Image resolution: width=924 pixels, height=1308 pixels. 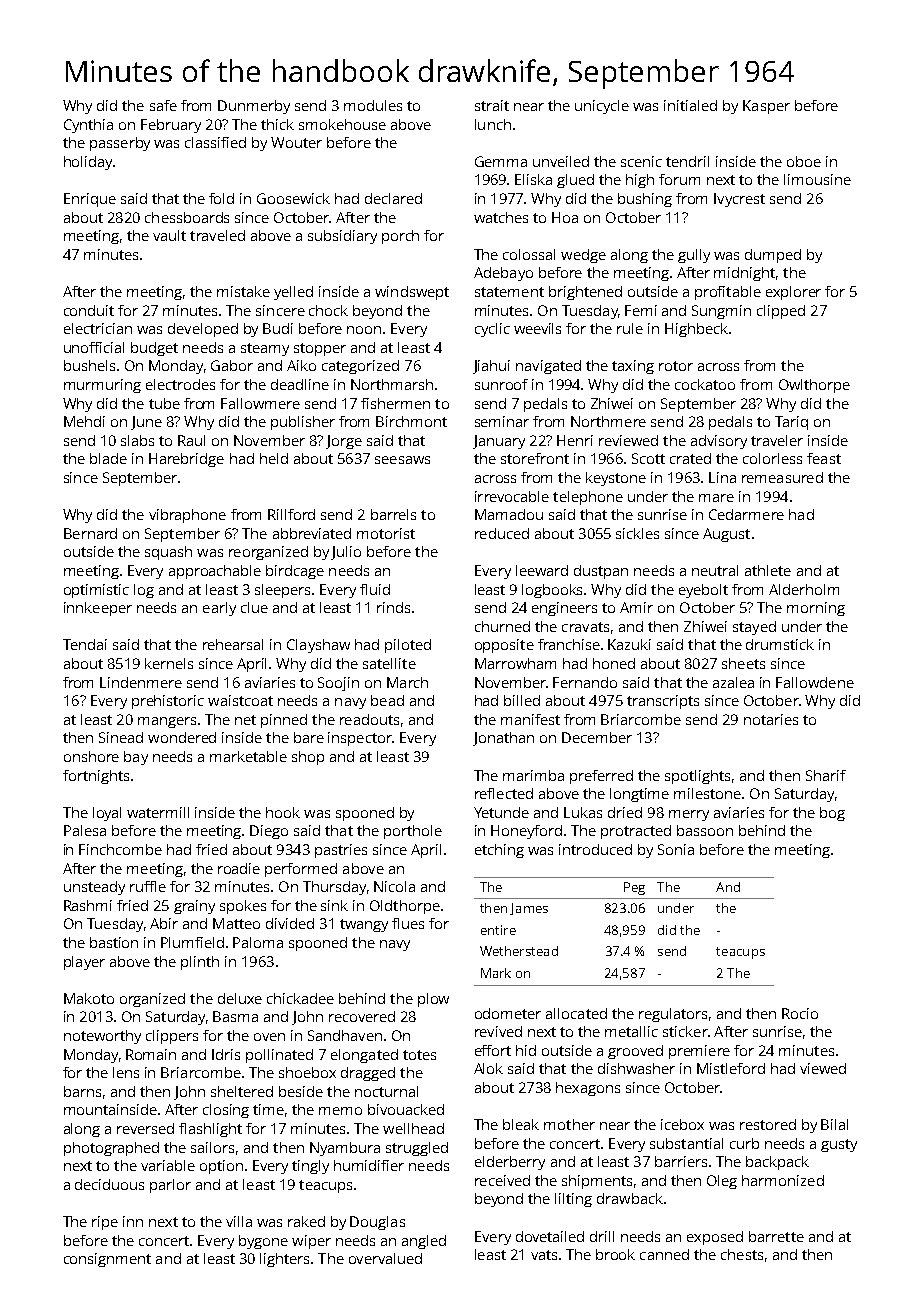 What do you see at coordinates (793, 293) in the screenshot?
I see `explorer` at bounding box center [793, 293].
